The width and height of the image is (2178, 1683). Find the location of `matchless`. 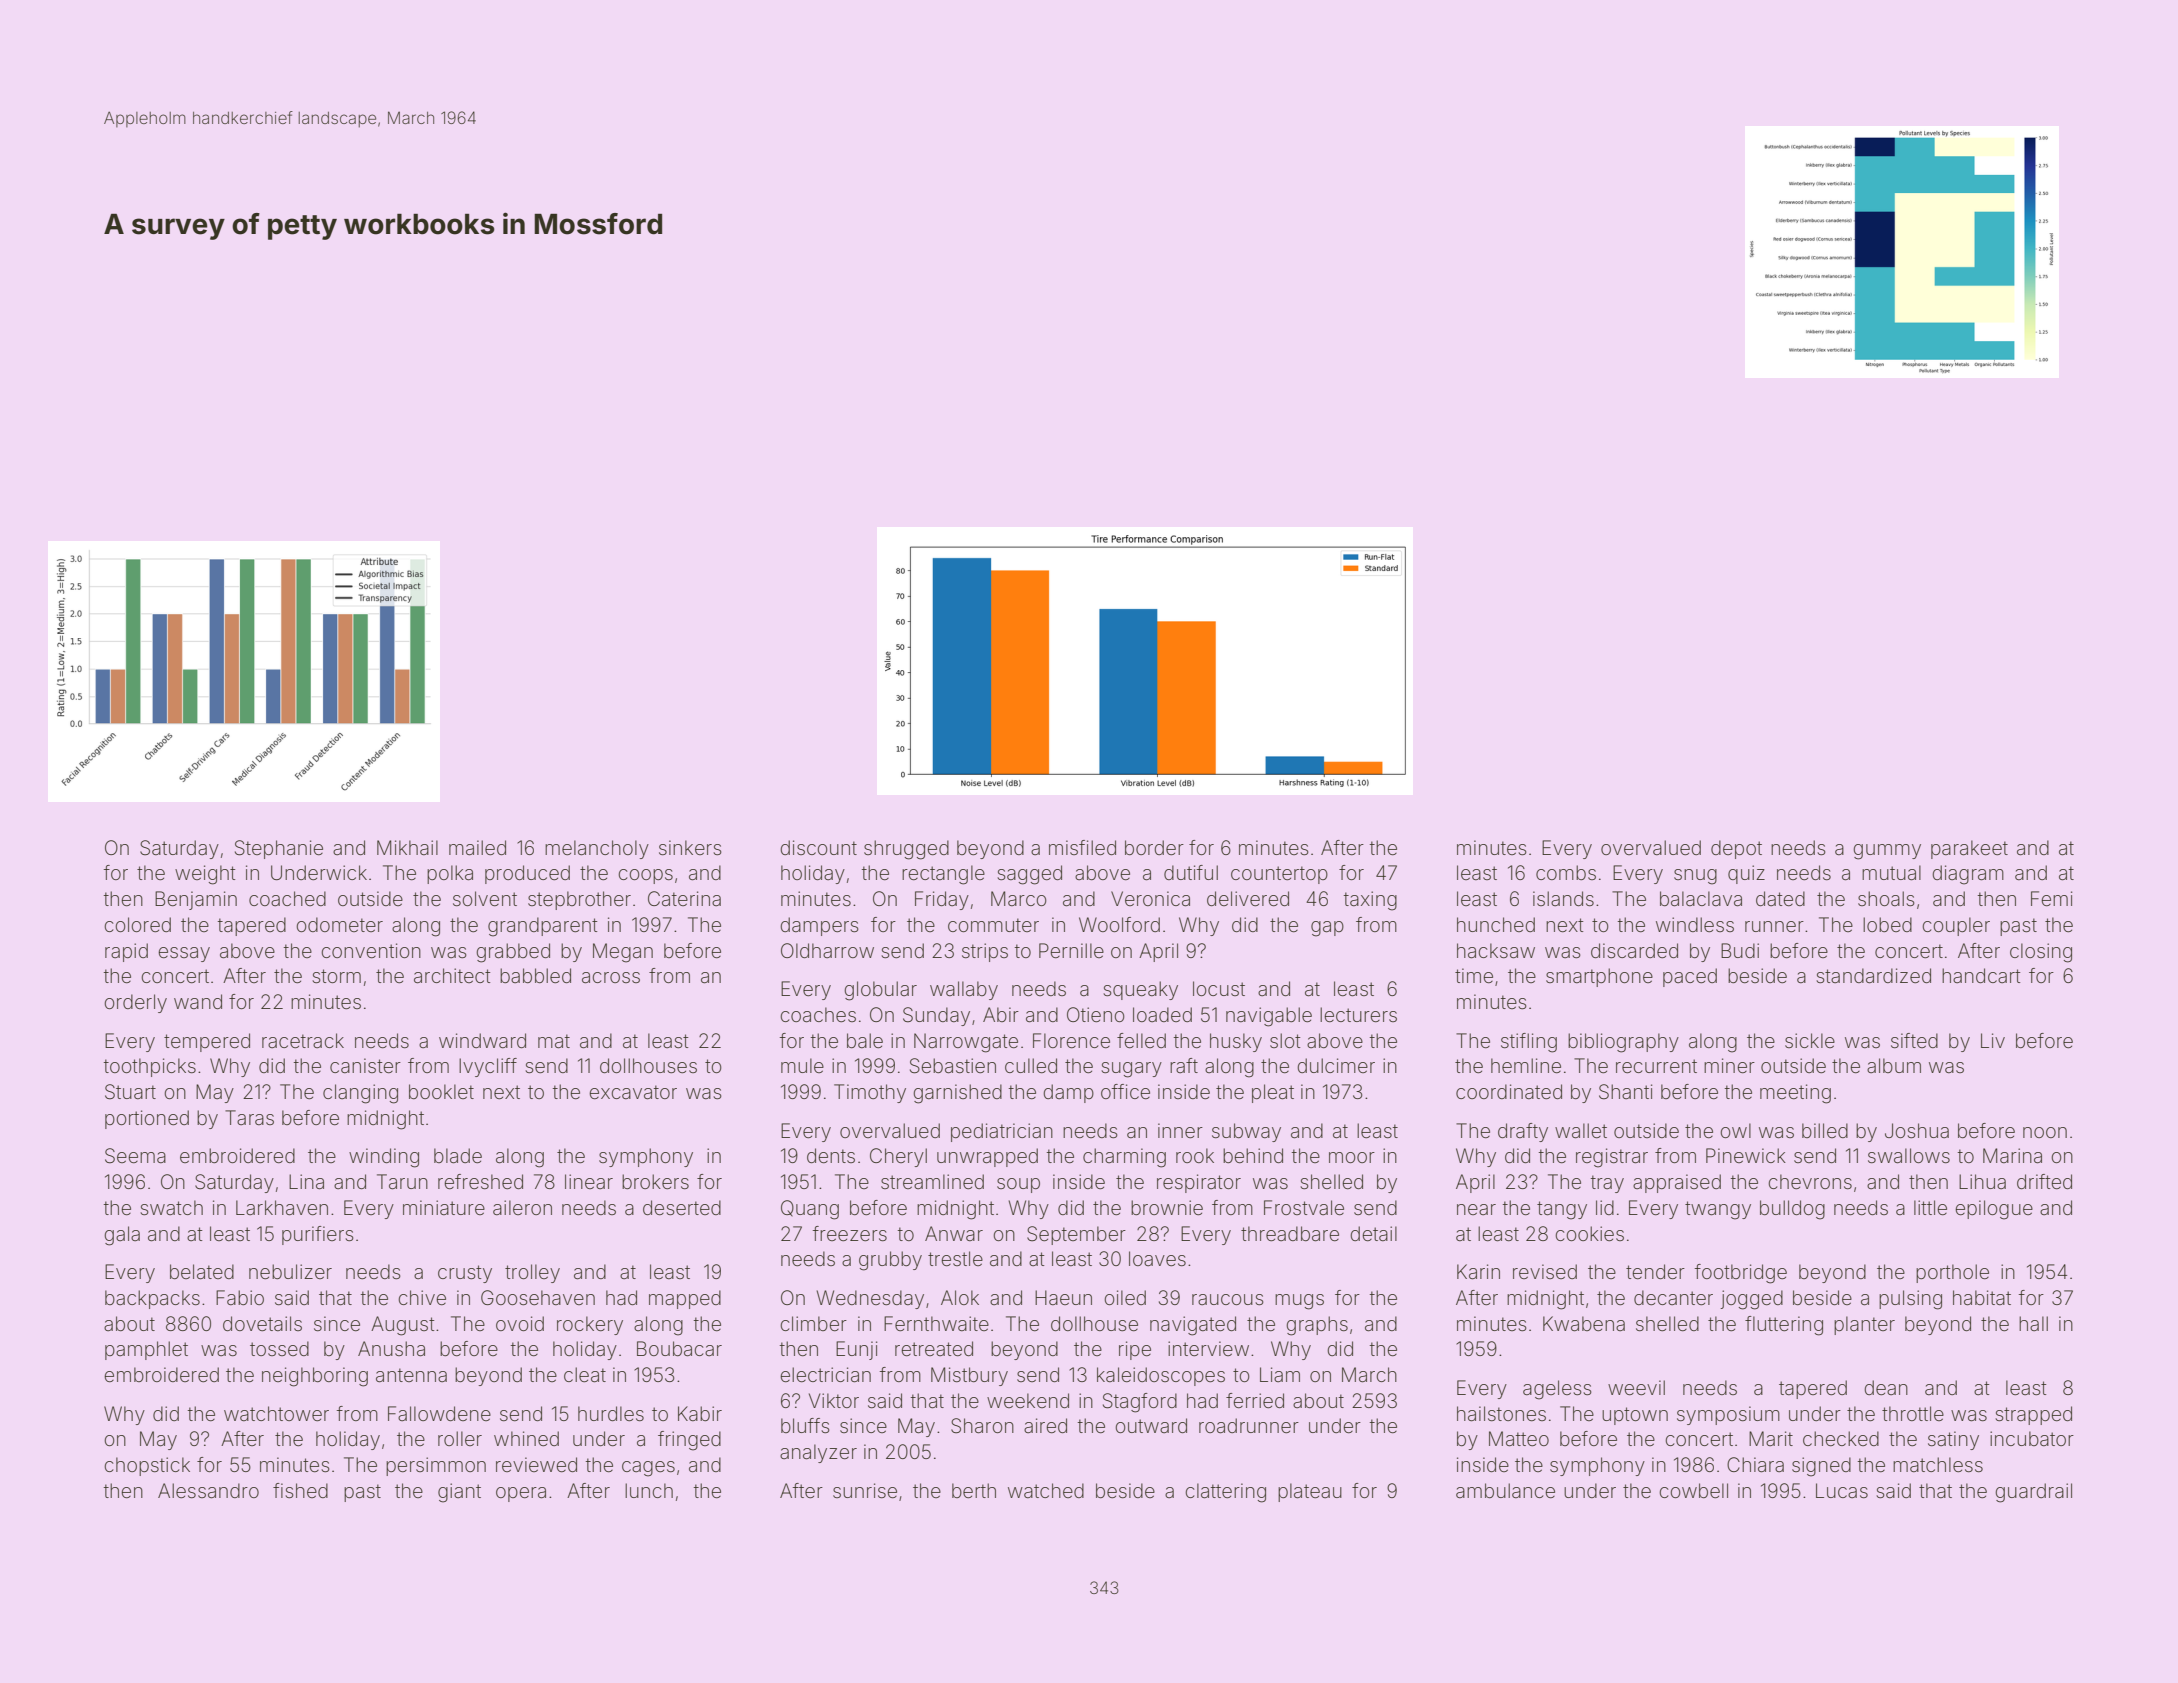

matchless is located at coordinates (1938, 1464).
